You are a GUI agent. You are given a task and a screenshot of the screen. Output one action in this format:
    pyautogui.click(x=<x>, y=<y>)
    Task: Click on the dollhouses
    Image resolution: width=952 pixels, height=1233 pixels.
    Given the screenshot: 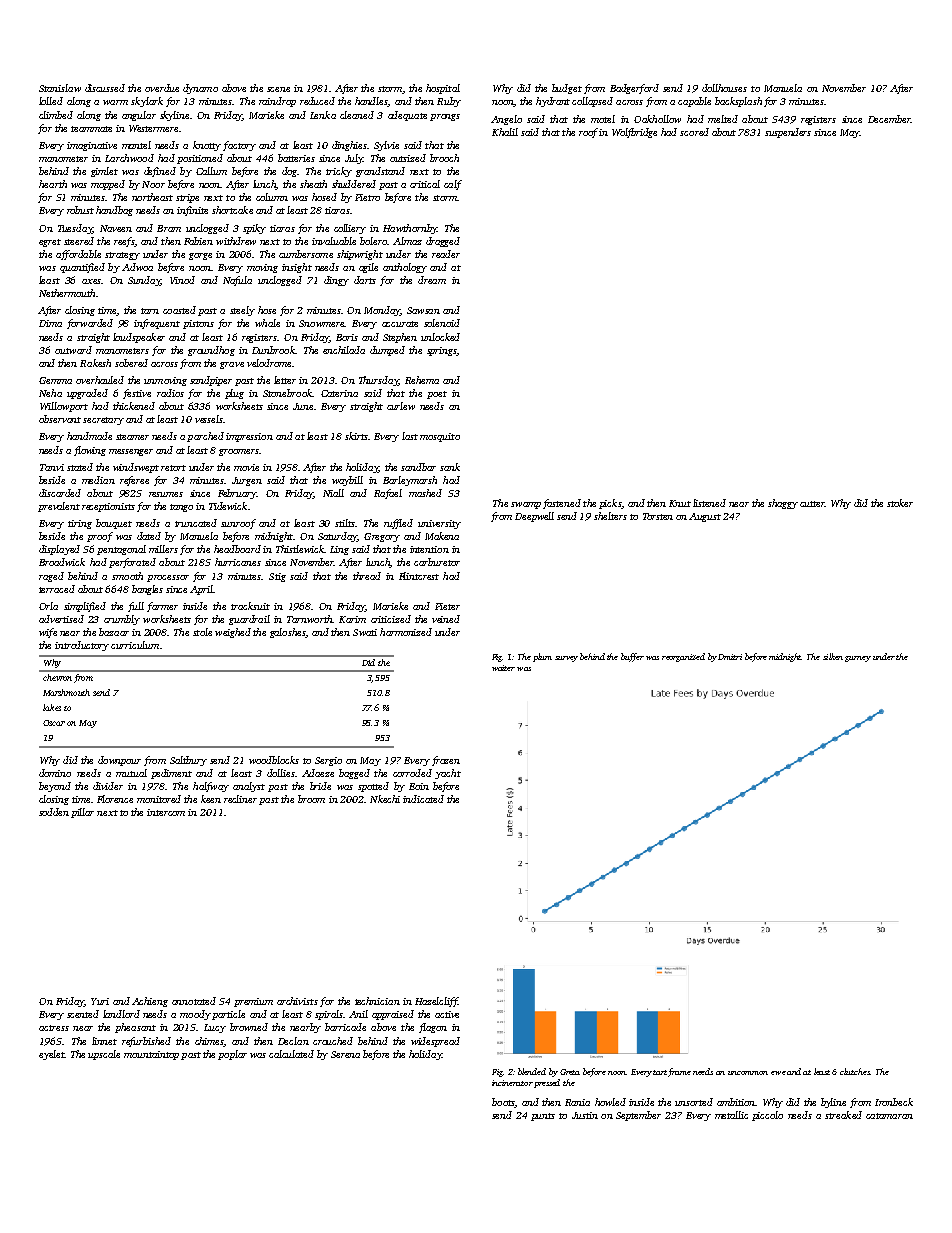 What is the action you would take?
    pyautogui.click(x=724, y=88)
